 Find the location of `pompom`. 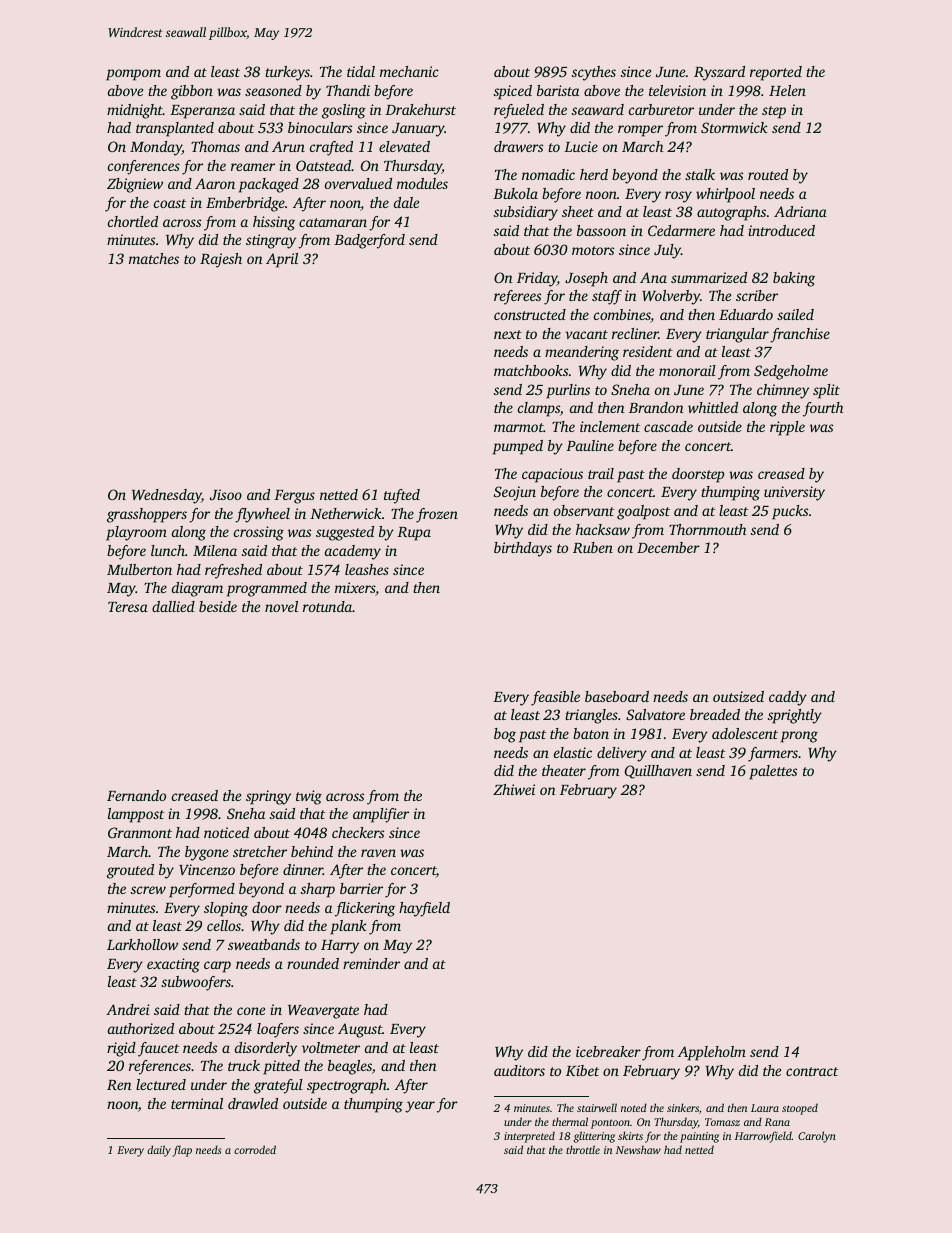

pompom is located at coordinates (133, 75).
